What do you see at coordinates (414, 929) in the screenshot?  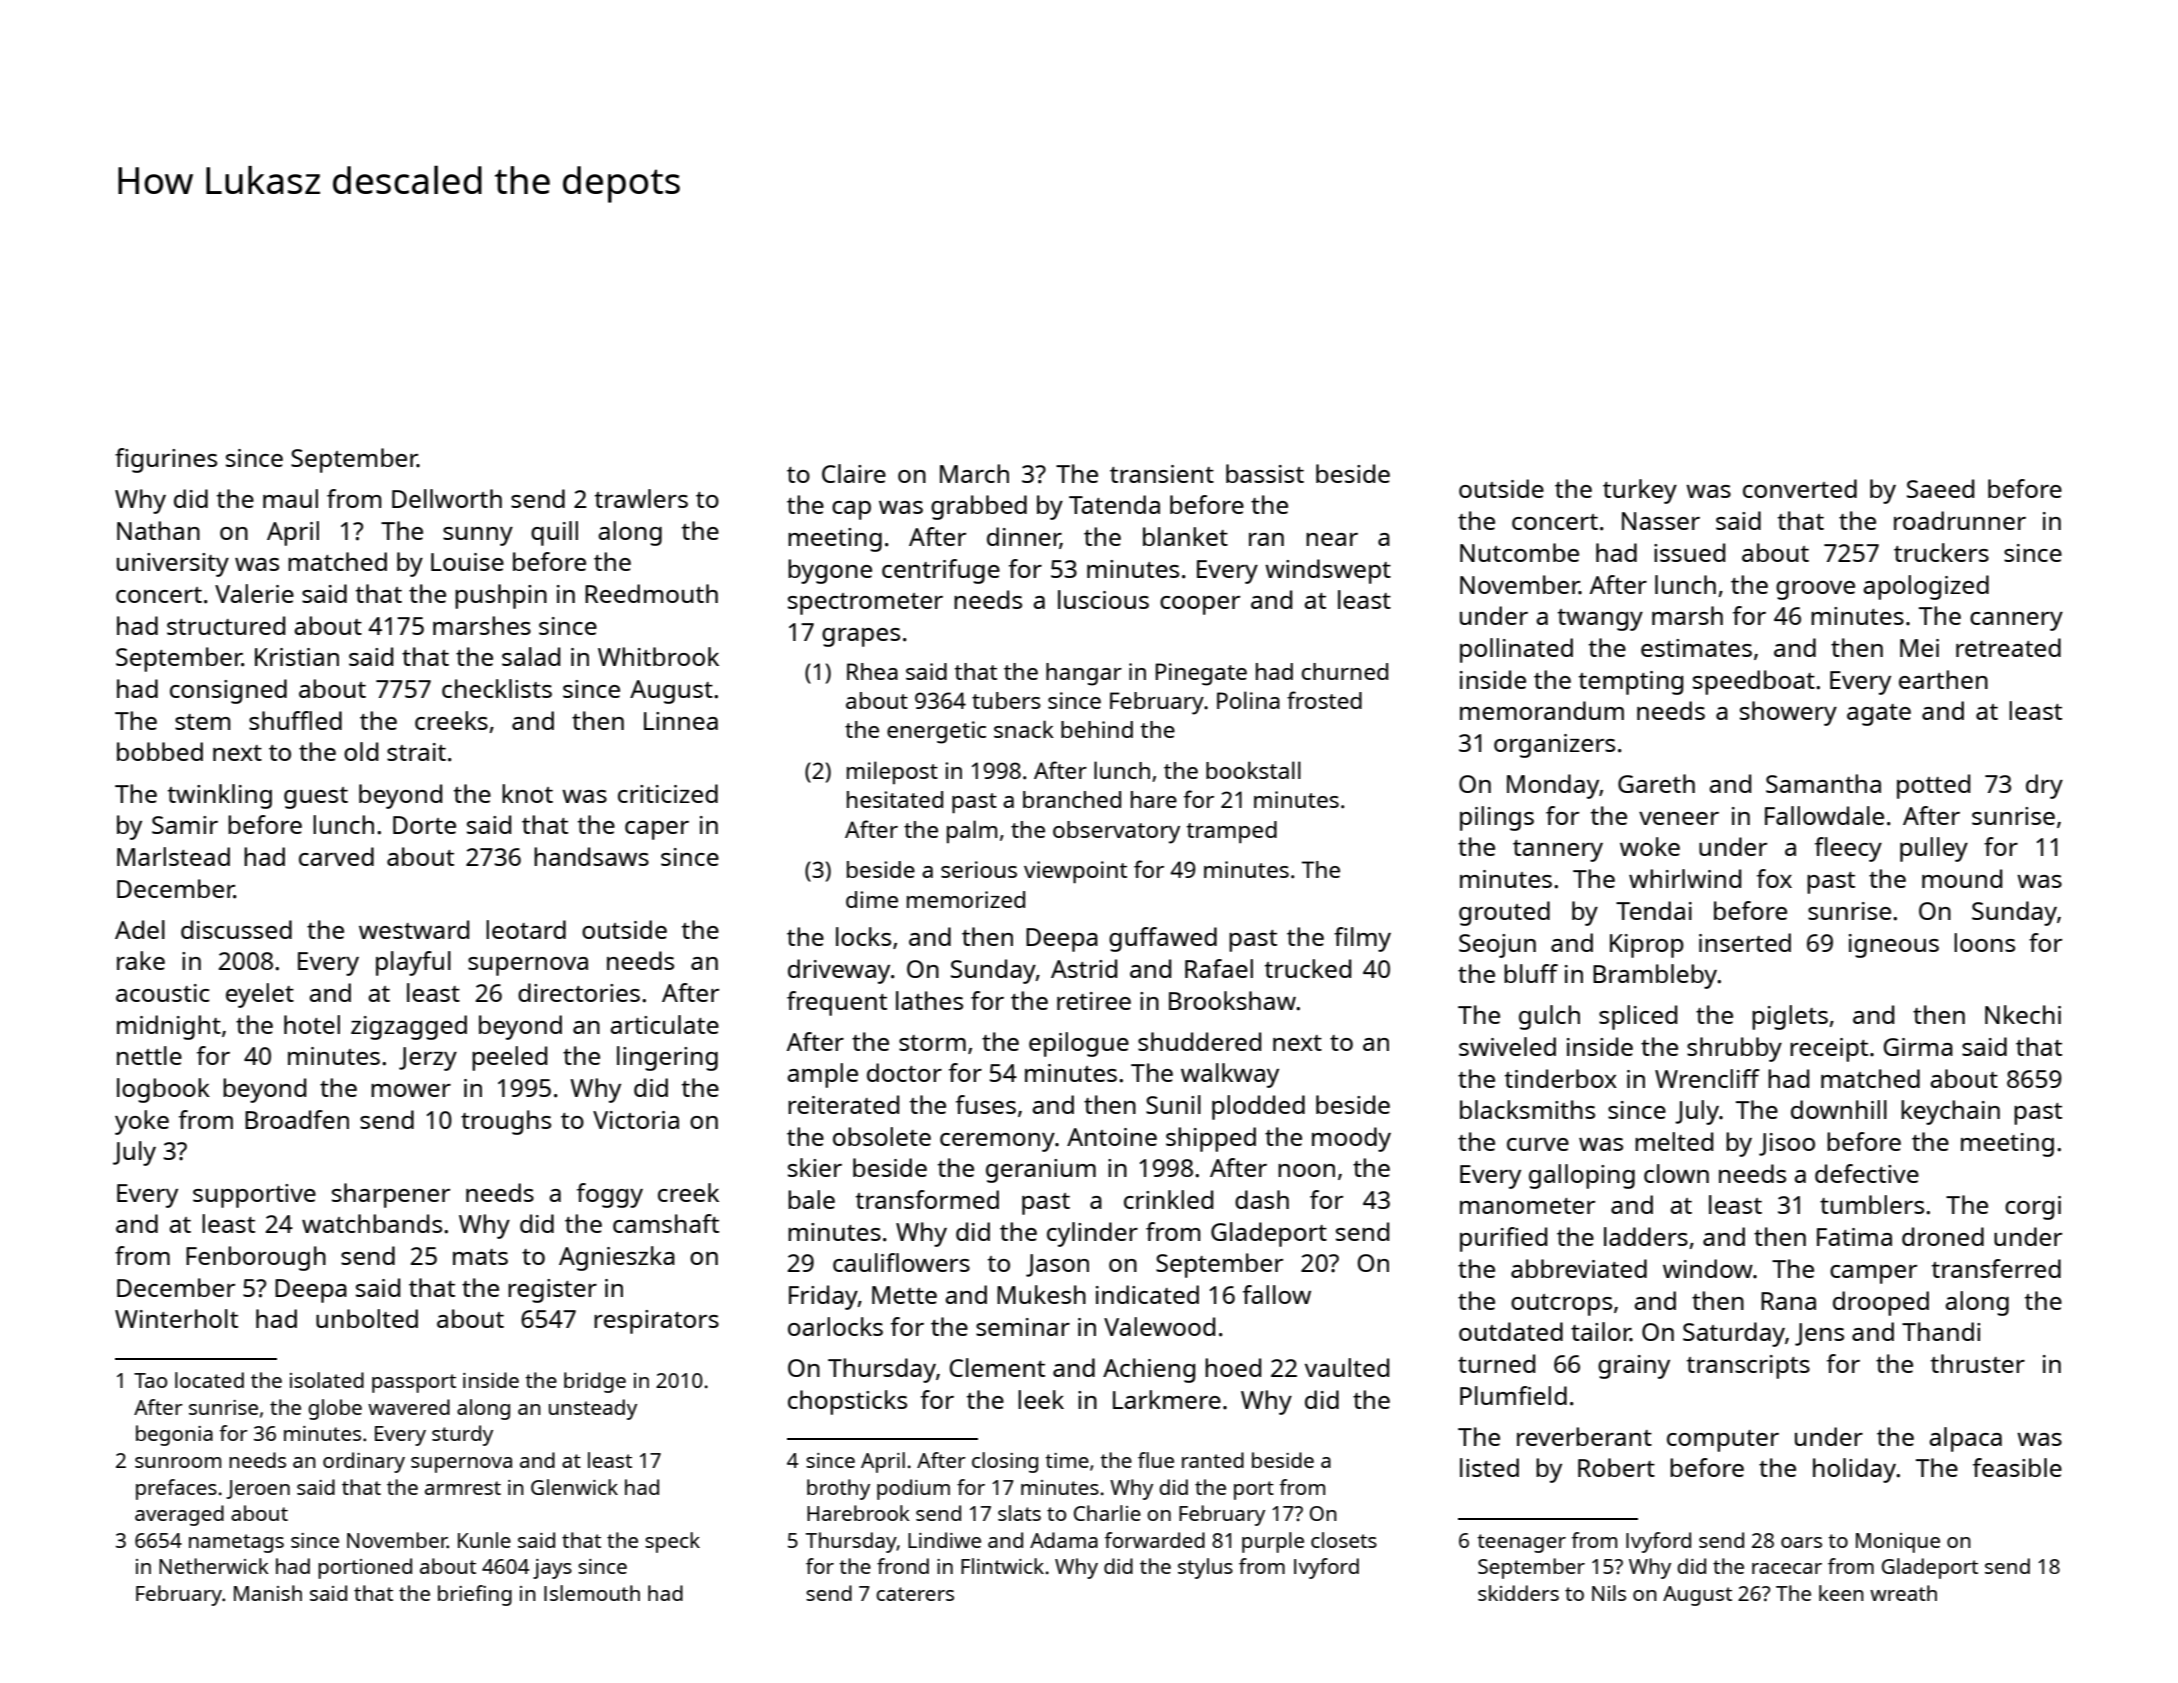 I see `westward` at bounding box center [414, 929].
